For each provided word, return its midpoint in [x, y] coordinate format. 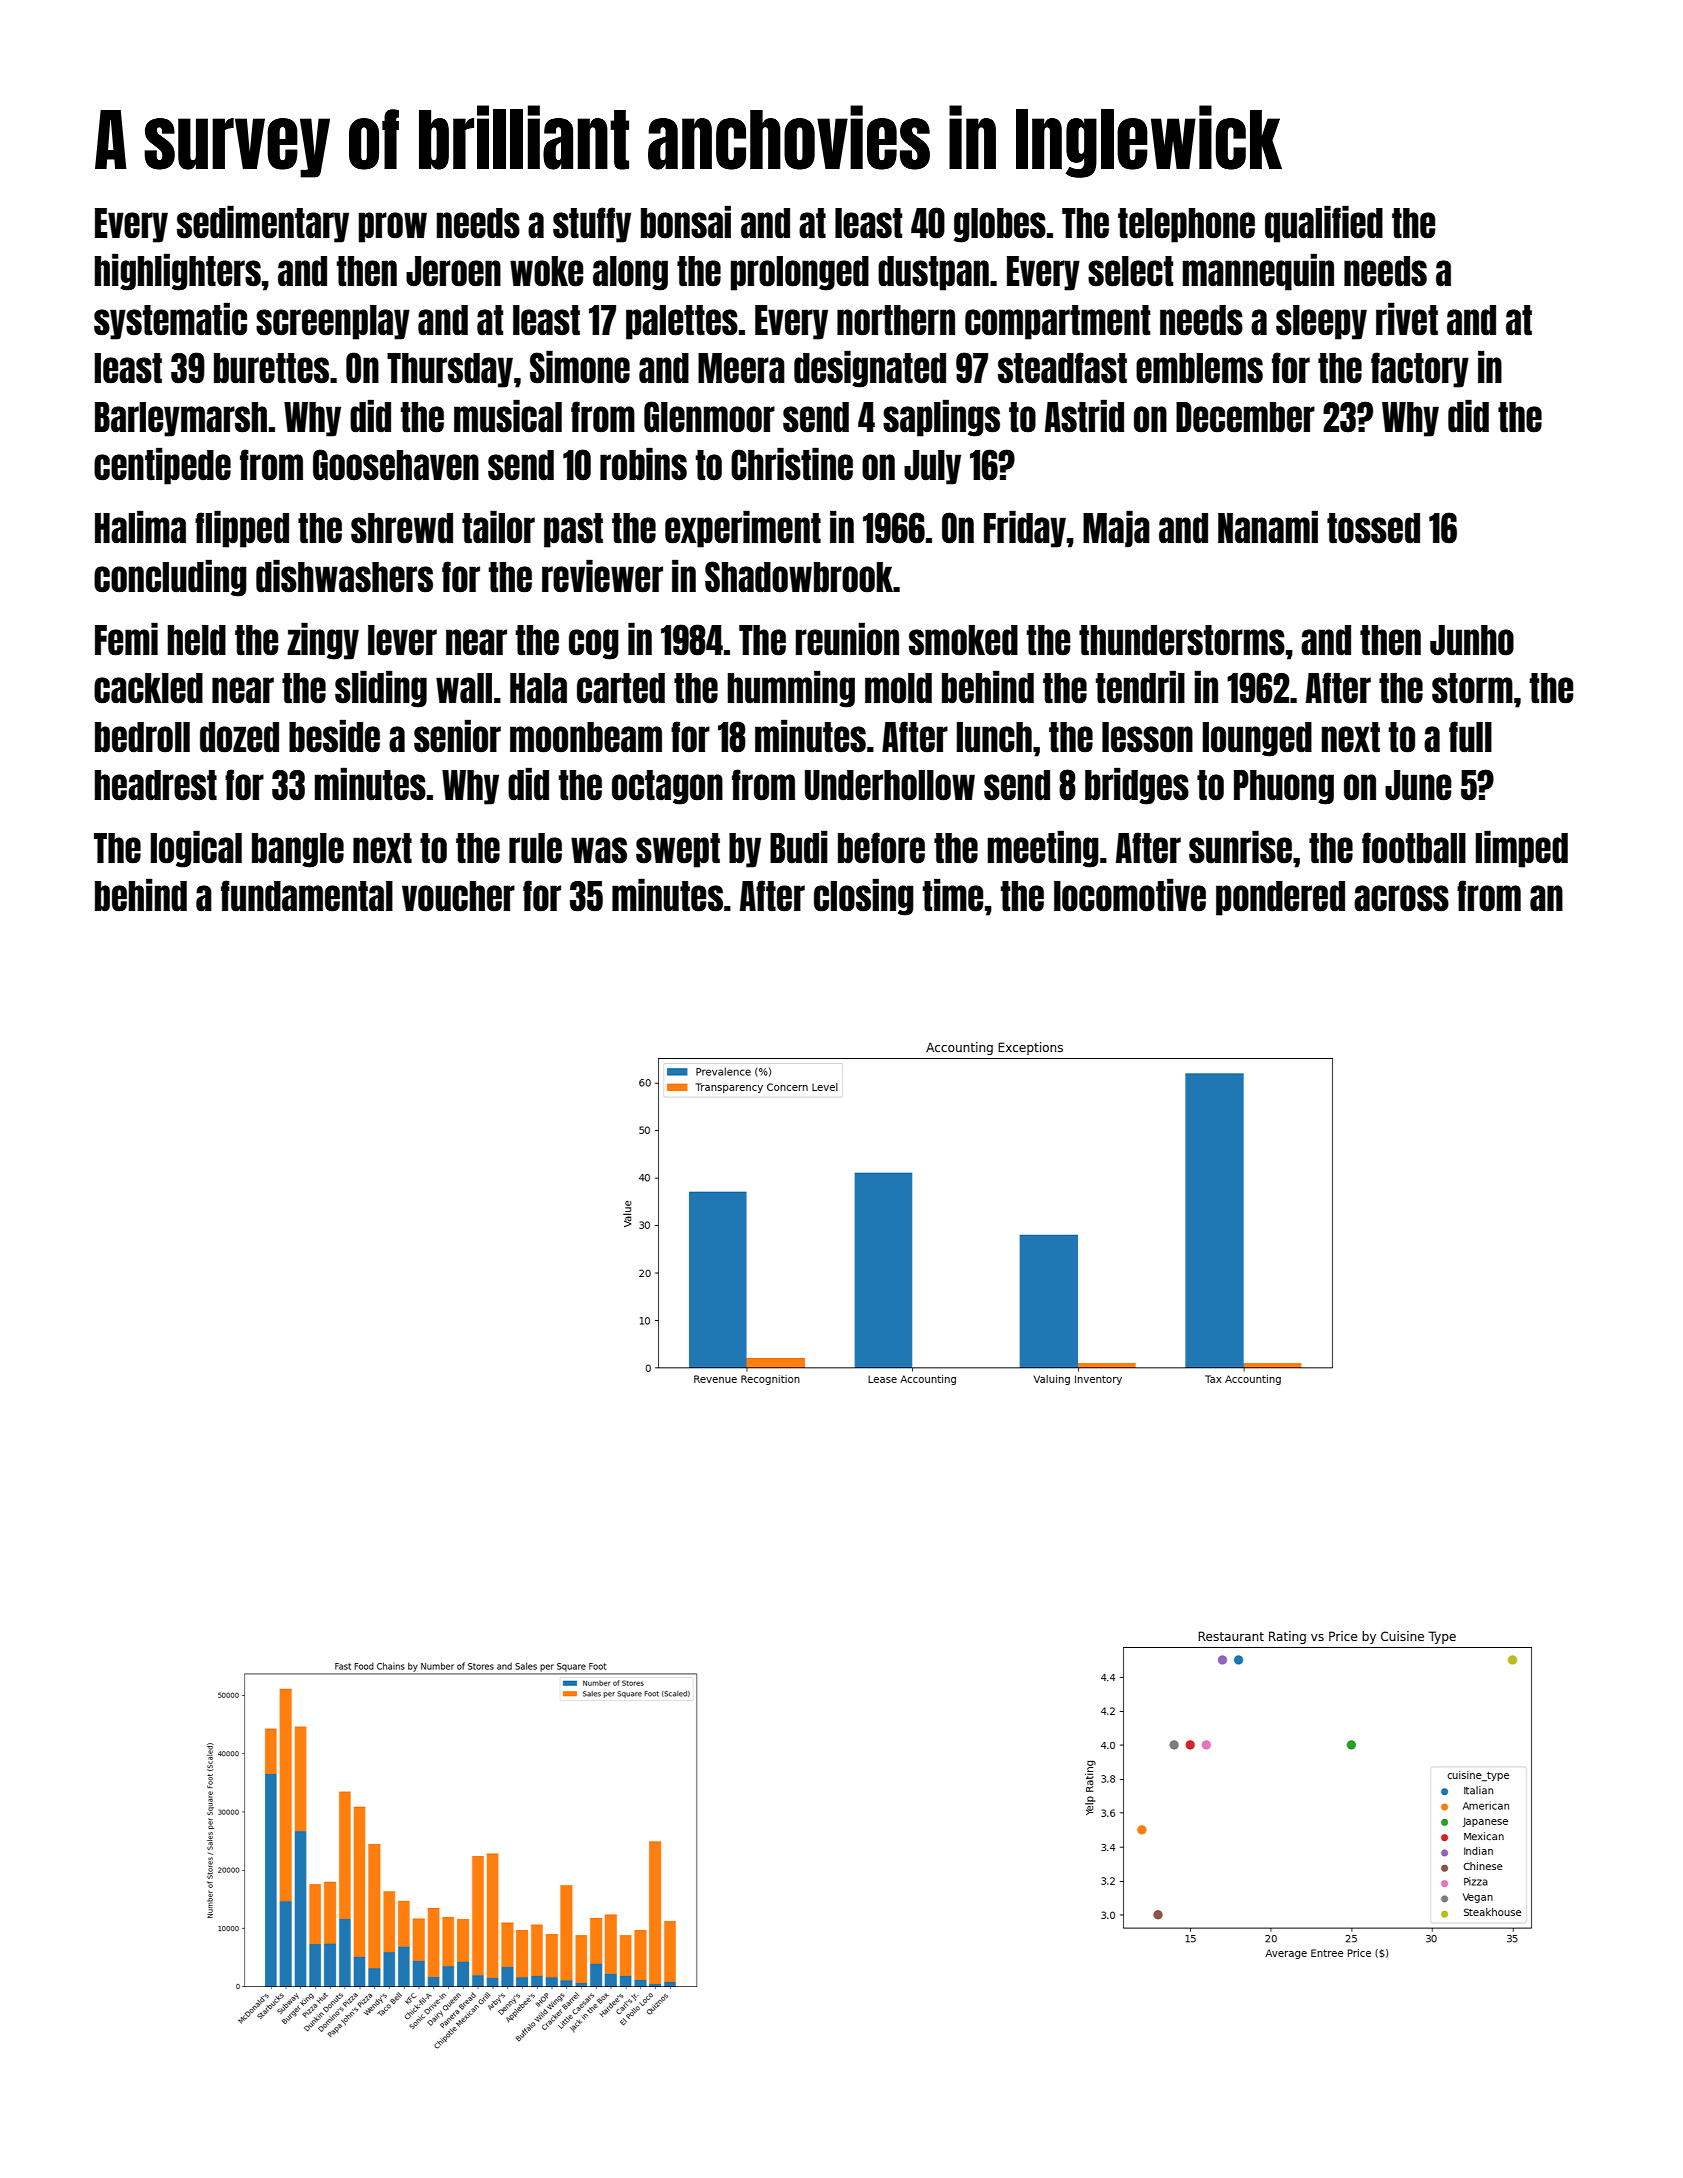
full [1470, 737]
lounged [1257, 739]
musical [508, 416]
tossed [1373, 528]
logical [196, 849]
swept [678, 850]
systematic [170, 321]
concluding [170, 578]
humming [791, 689]
